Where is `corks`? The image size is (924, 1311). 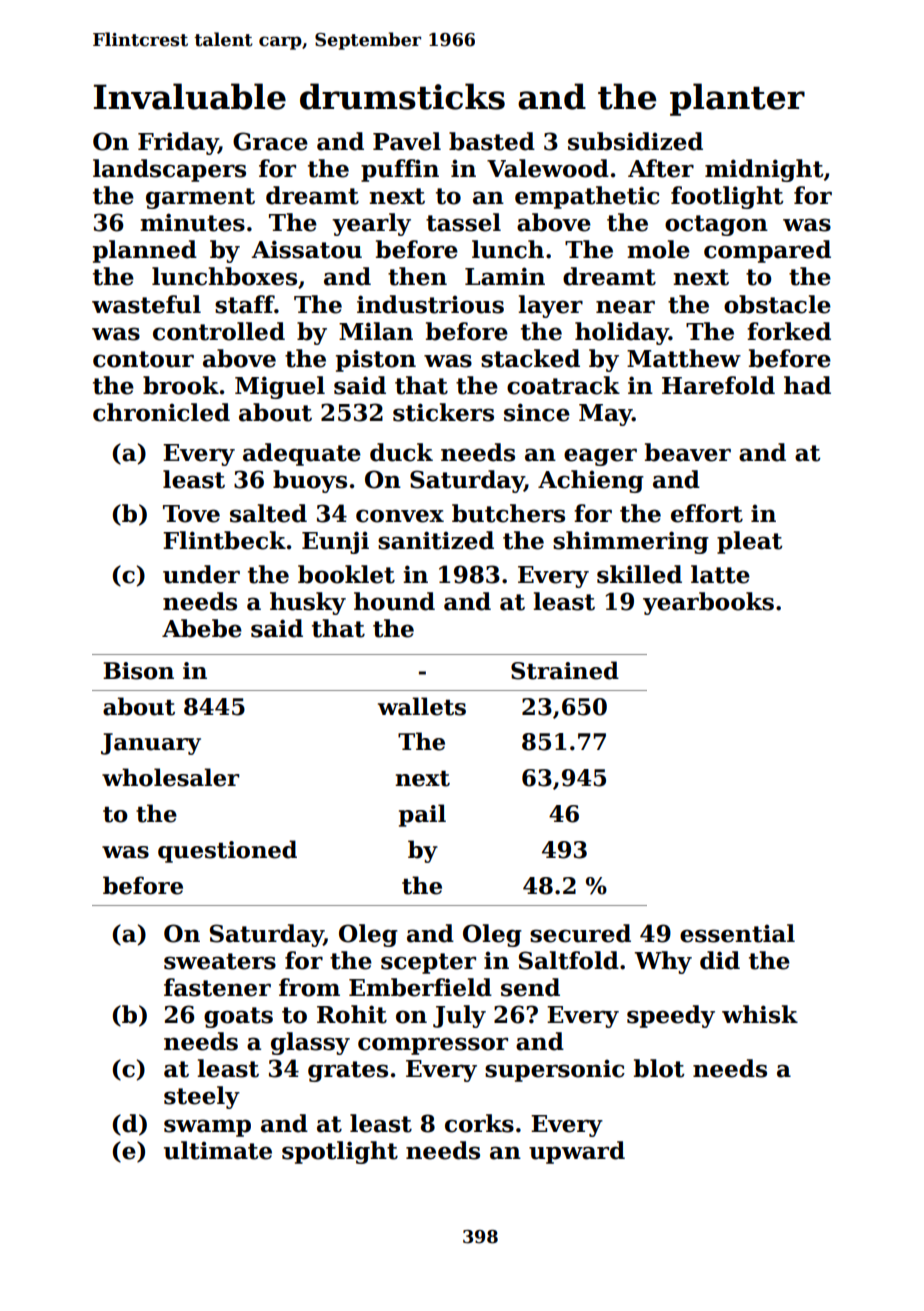 corks is located at coordinates (479, 1123).
